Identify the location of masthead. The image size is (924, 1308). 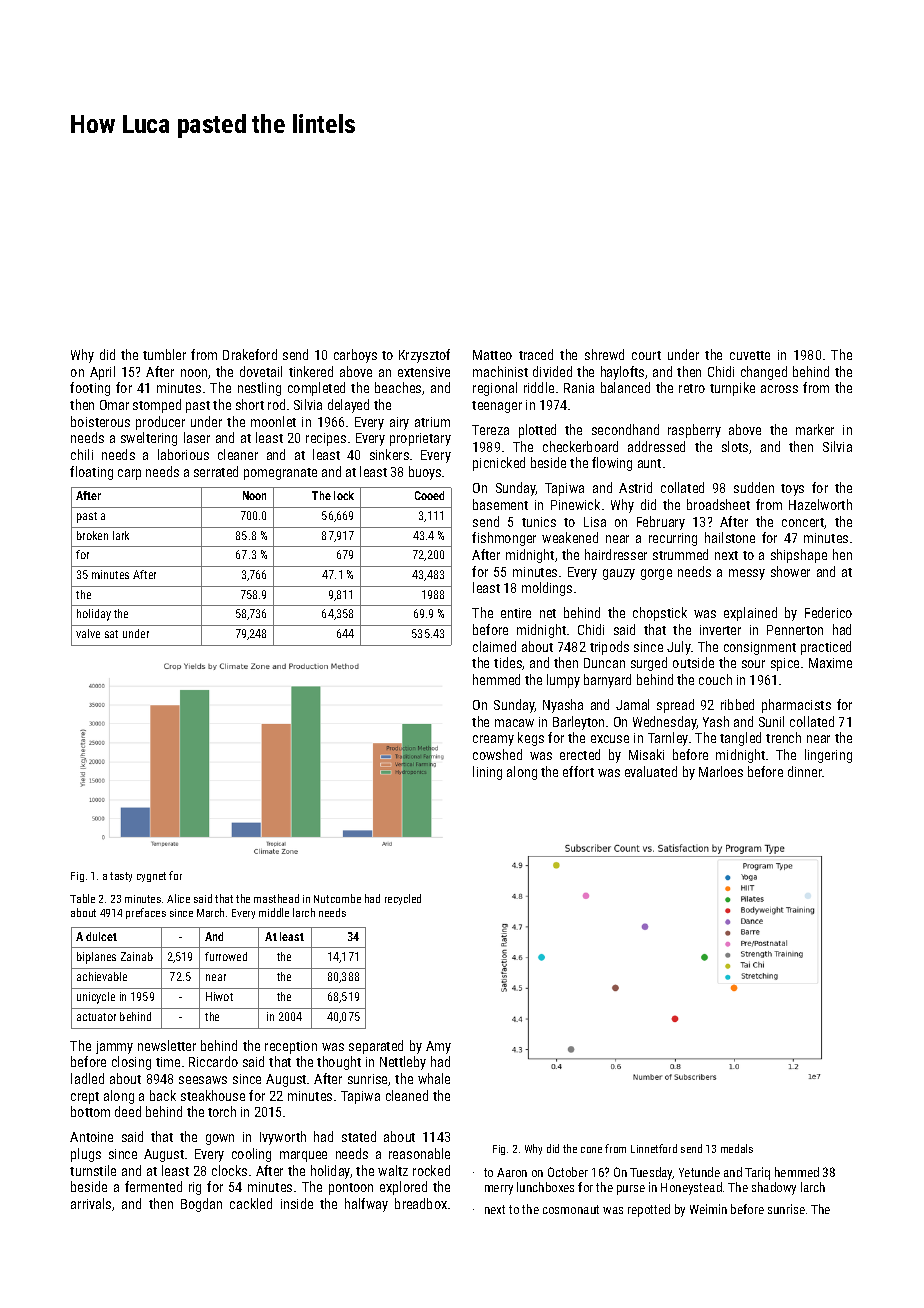
(276, 898).
